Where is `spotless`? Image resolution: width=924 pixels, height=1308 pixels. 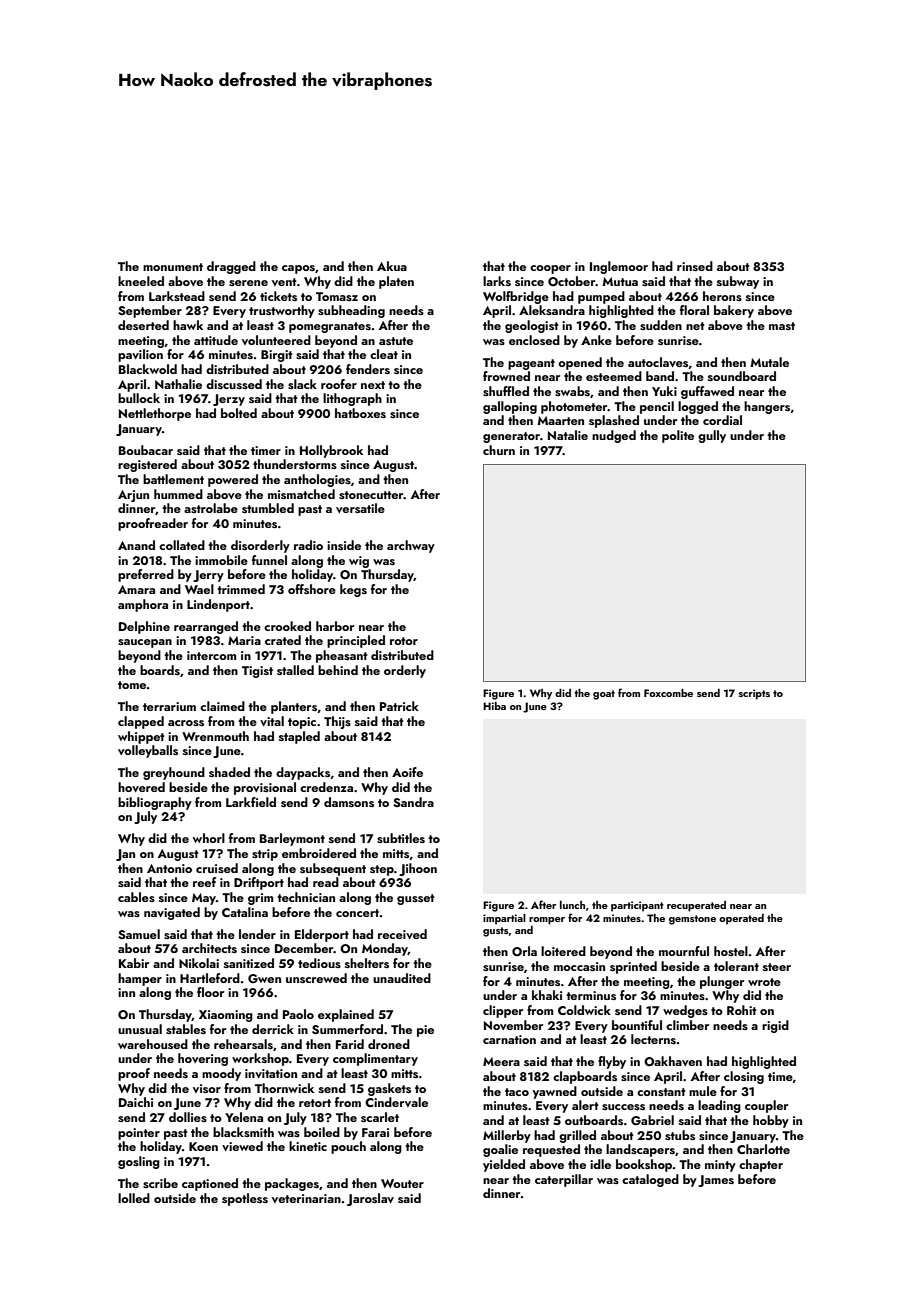
spotless is located at coordinates (245, 1199).
